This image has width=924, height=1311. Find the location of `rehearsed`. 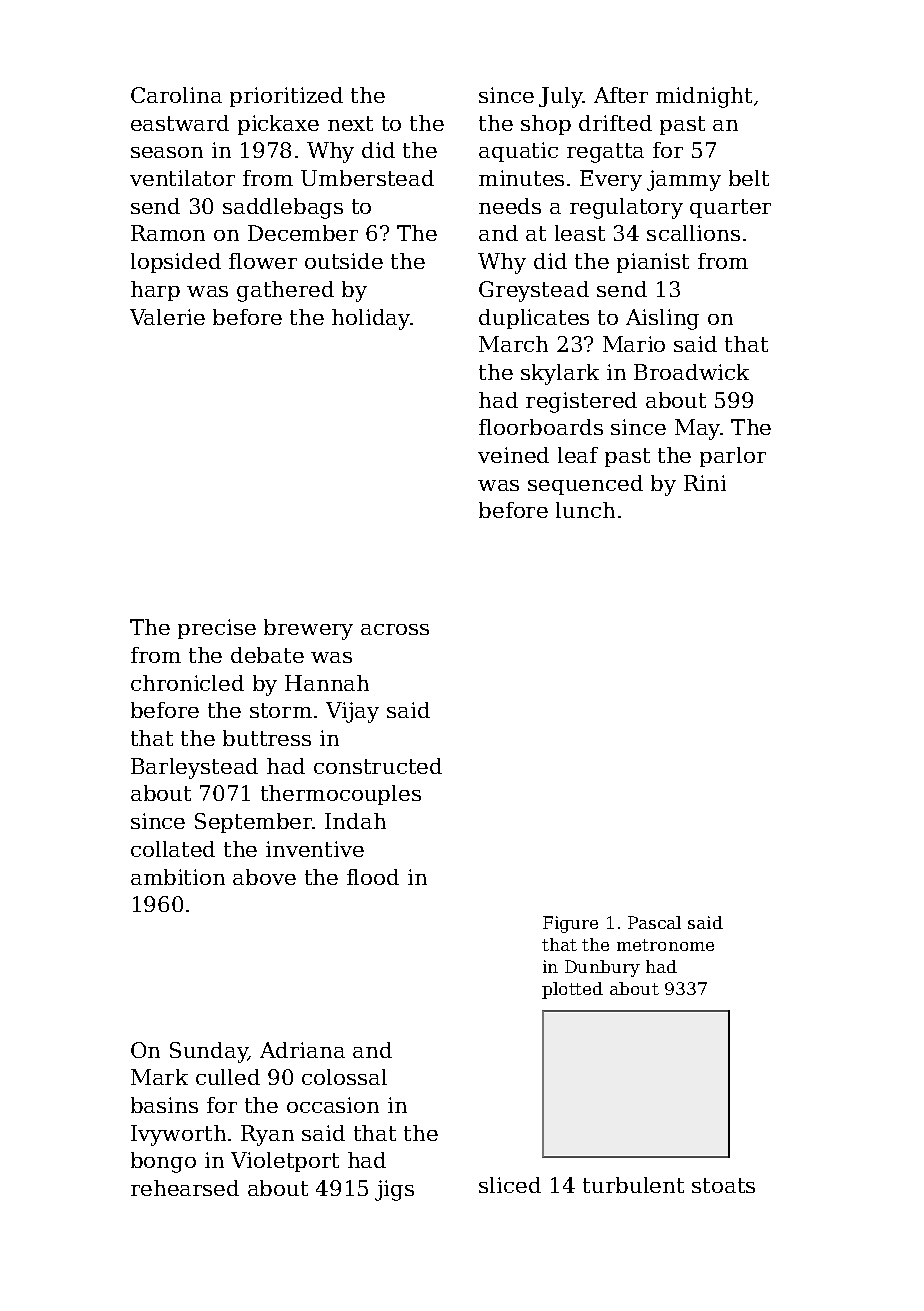

rehearsed is located at coordinates (185, 1188).
